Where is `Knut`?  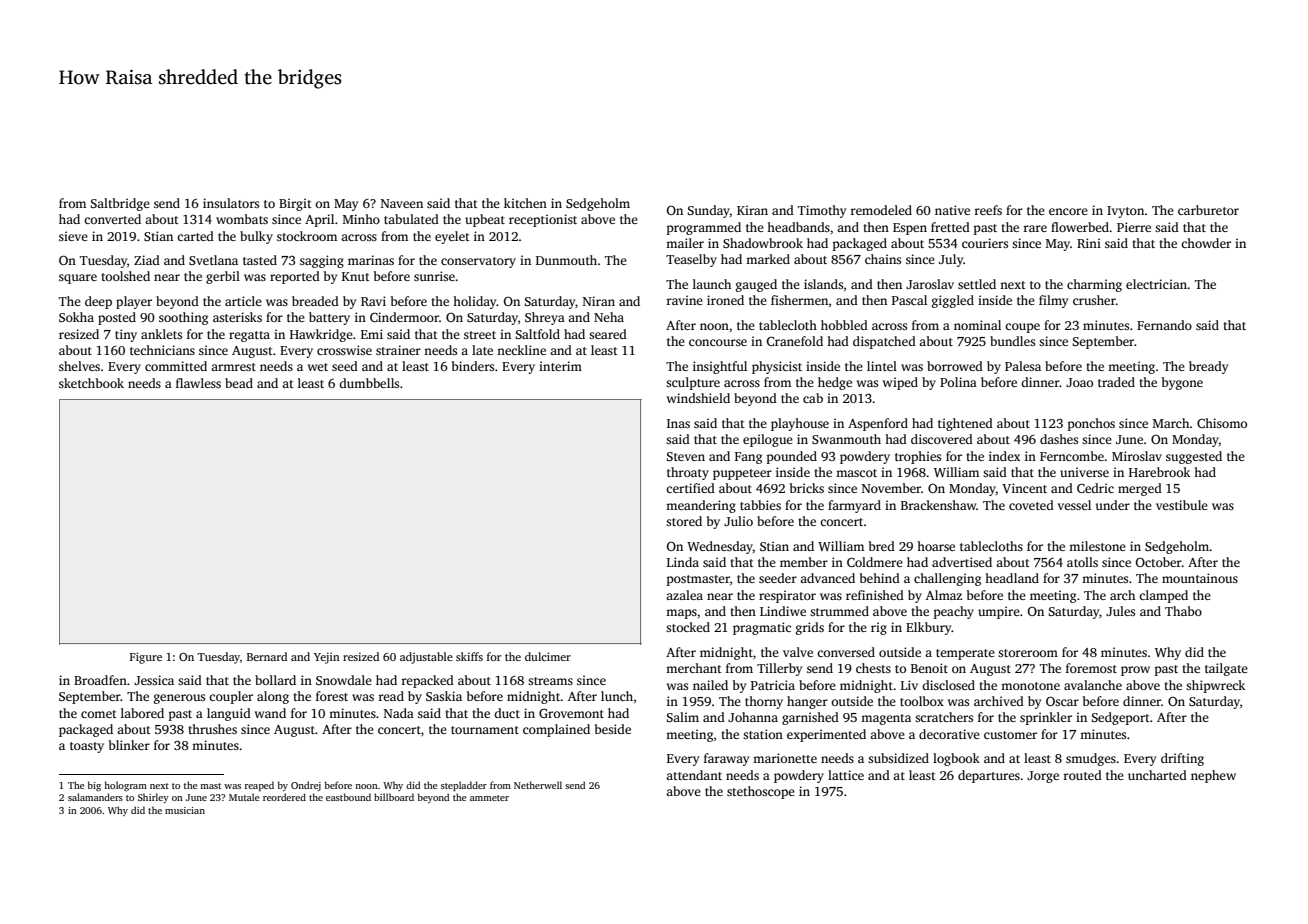 Knut is located at coordinates (356, 276).
